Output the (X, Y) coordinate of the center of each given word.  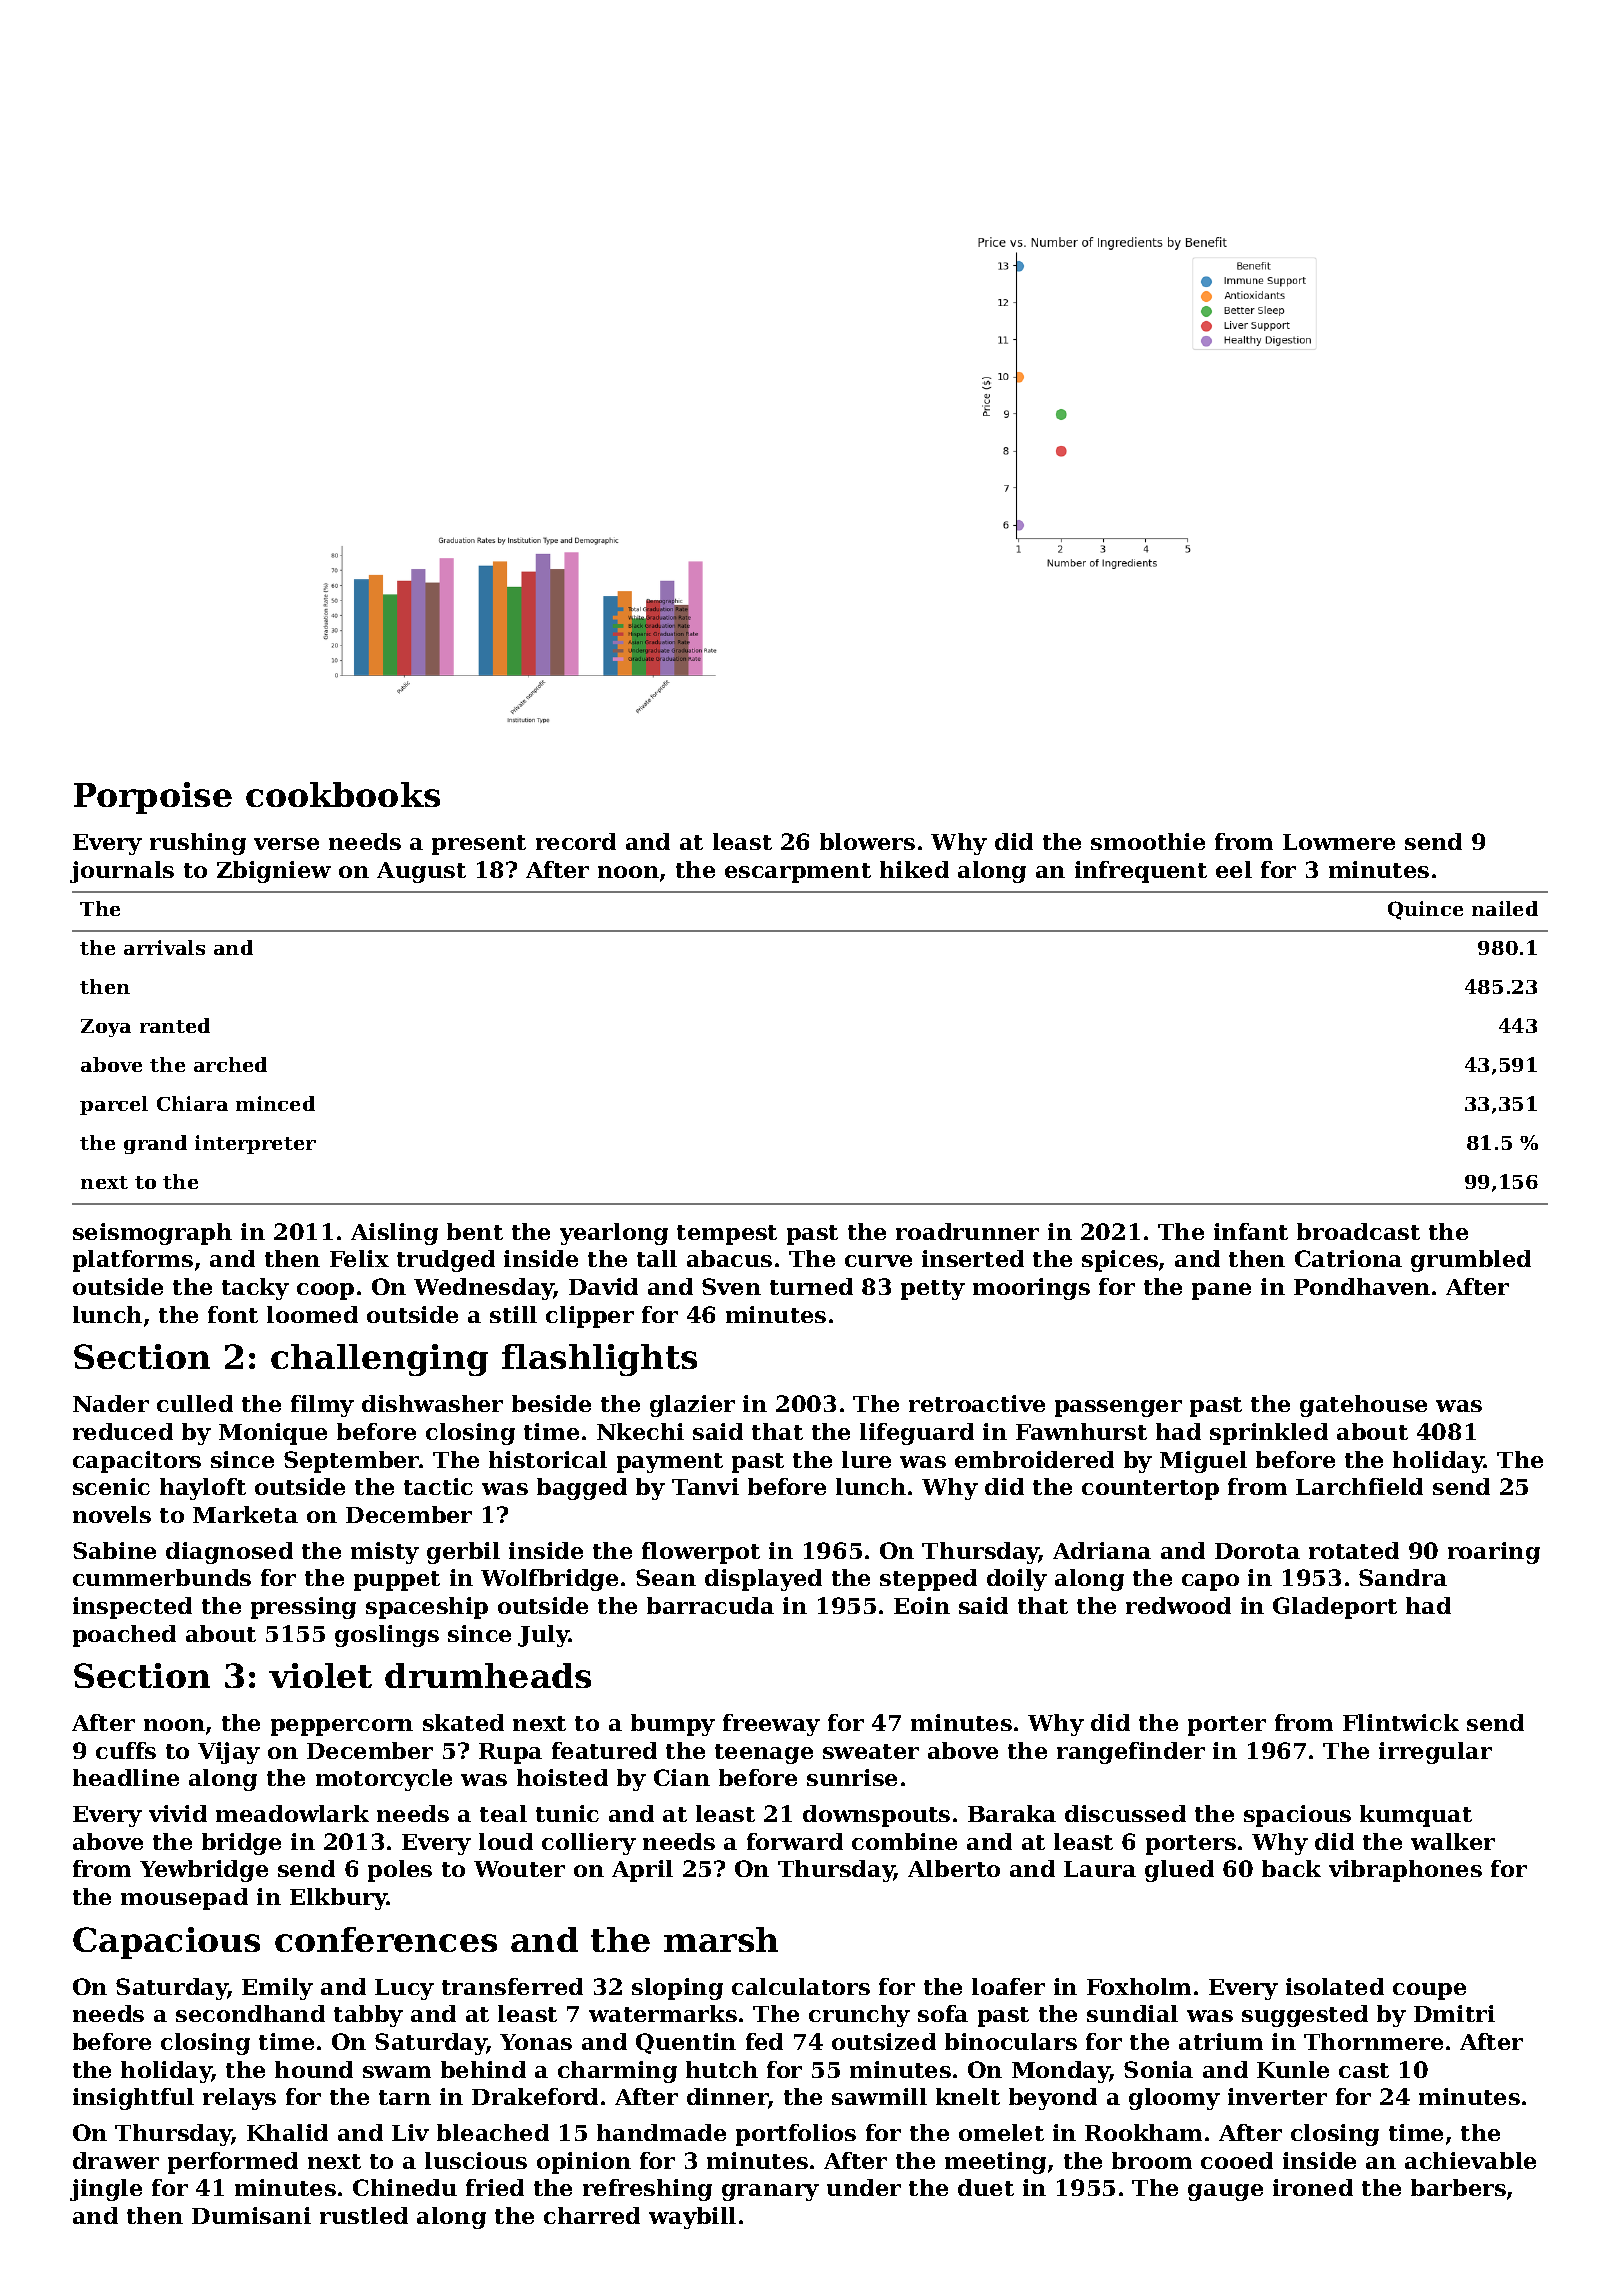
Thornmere (1373, 2041)
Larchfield (1359, 1486)
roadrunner (967, 1231)
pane (1221, 1291)
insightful (133, 2099)
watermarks (663, 2013)
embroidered (1034, 1459)
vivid (178, 1813)
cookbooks (343, 794)
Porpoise (153, 798)
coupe (1429, 1991)
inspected (132, 1608)
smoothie (1148, 841)
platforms (133, 1261)
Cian (682, 1777)
